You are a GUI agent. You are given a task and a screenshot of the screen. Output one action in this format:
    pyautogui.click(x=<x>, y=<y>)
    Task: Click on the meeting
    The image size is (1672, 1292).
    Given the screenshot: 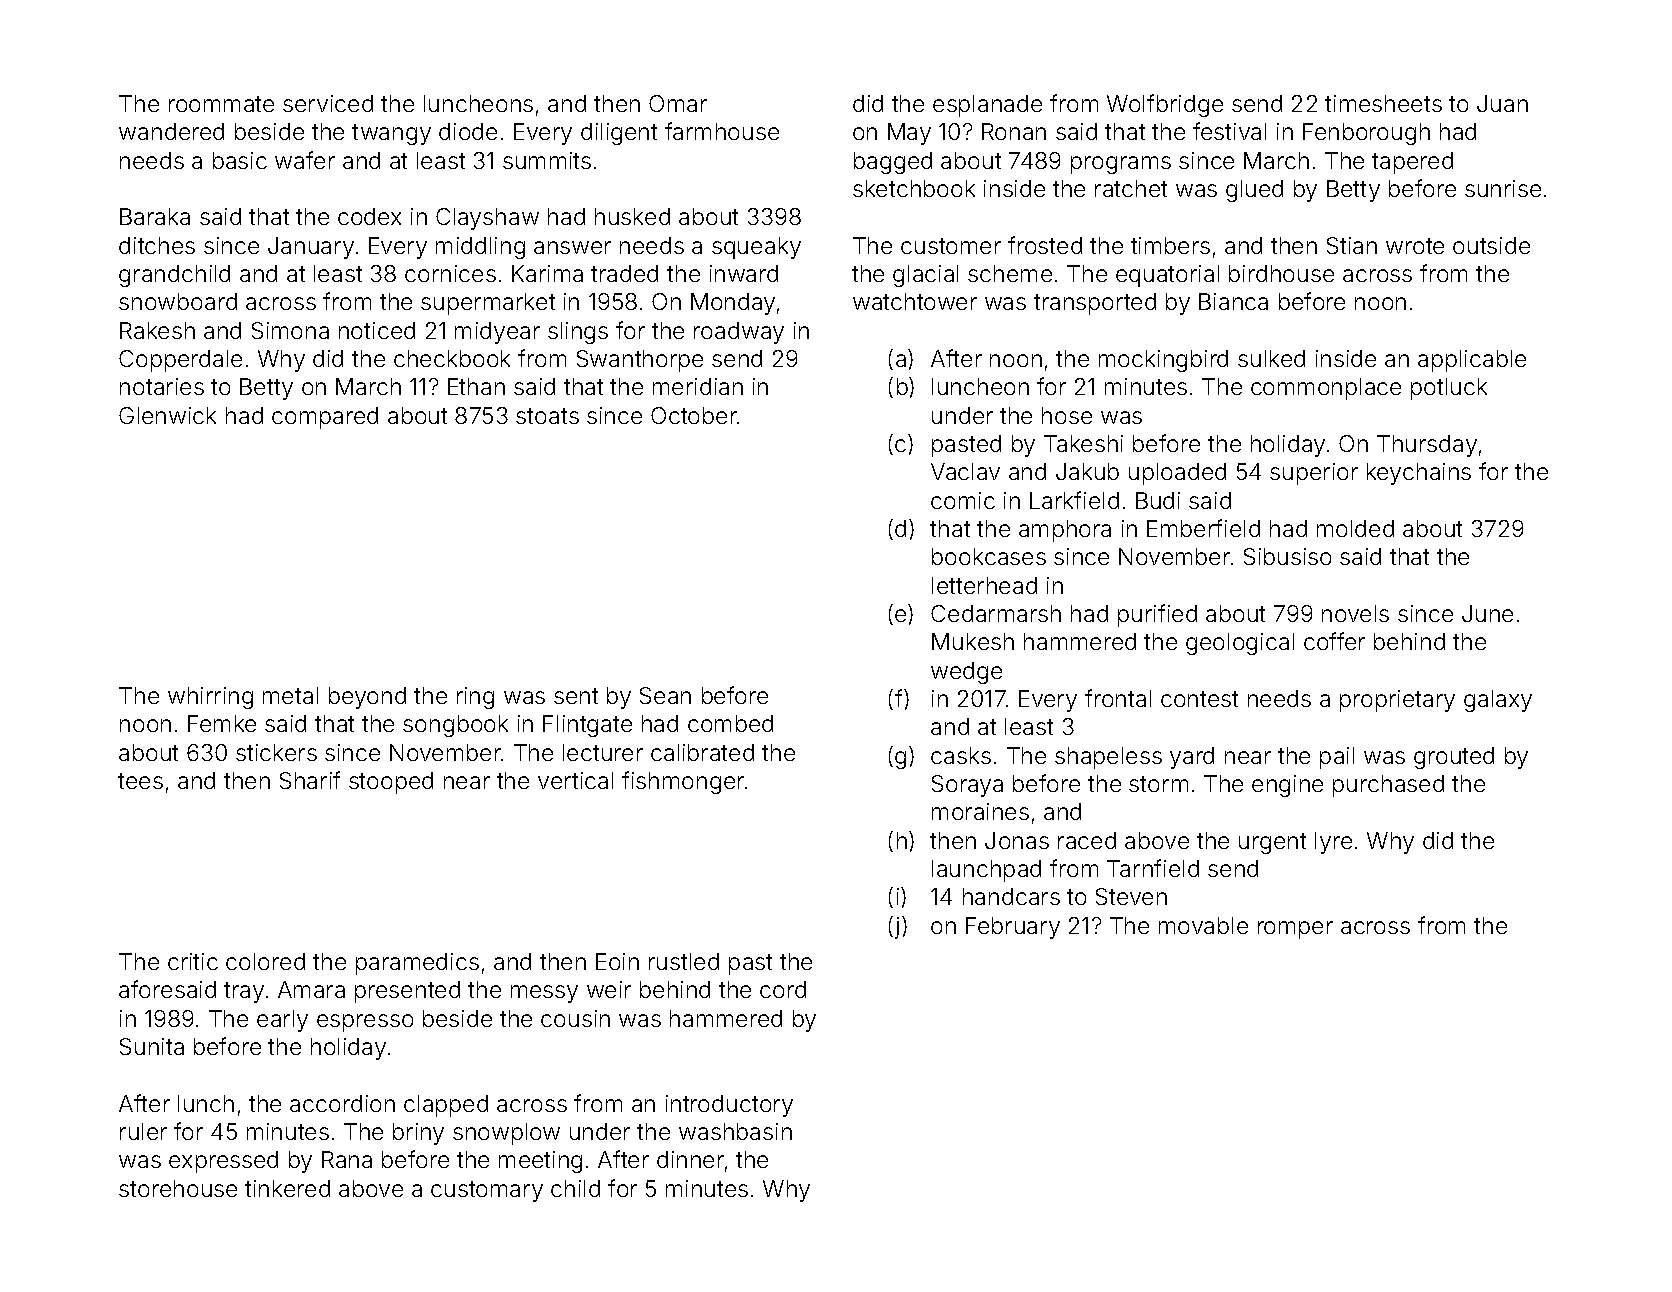 What is the action you would take?
    pyautogui.click(x=540, y=1162)
